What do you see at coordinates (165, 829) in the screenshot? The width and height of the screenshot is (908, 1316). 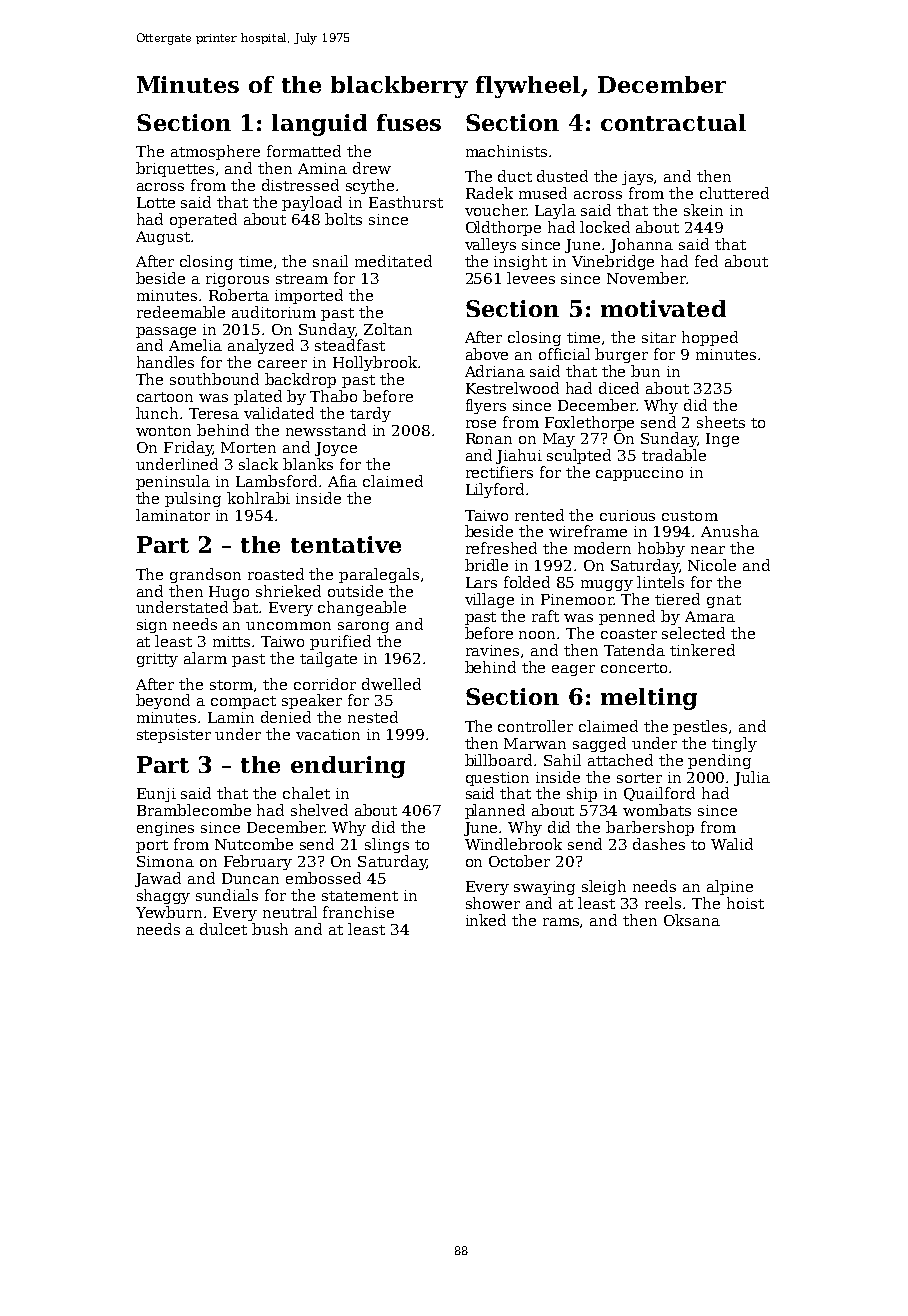 I see `engines` at bounding box center [165, 829].
